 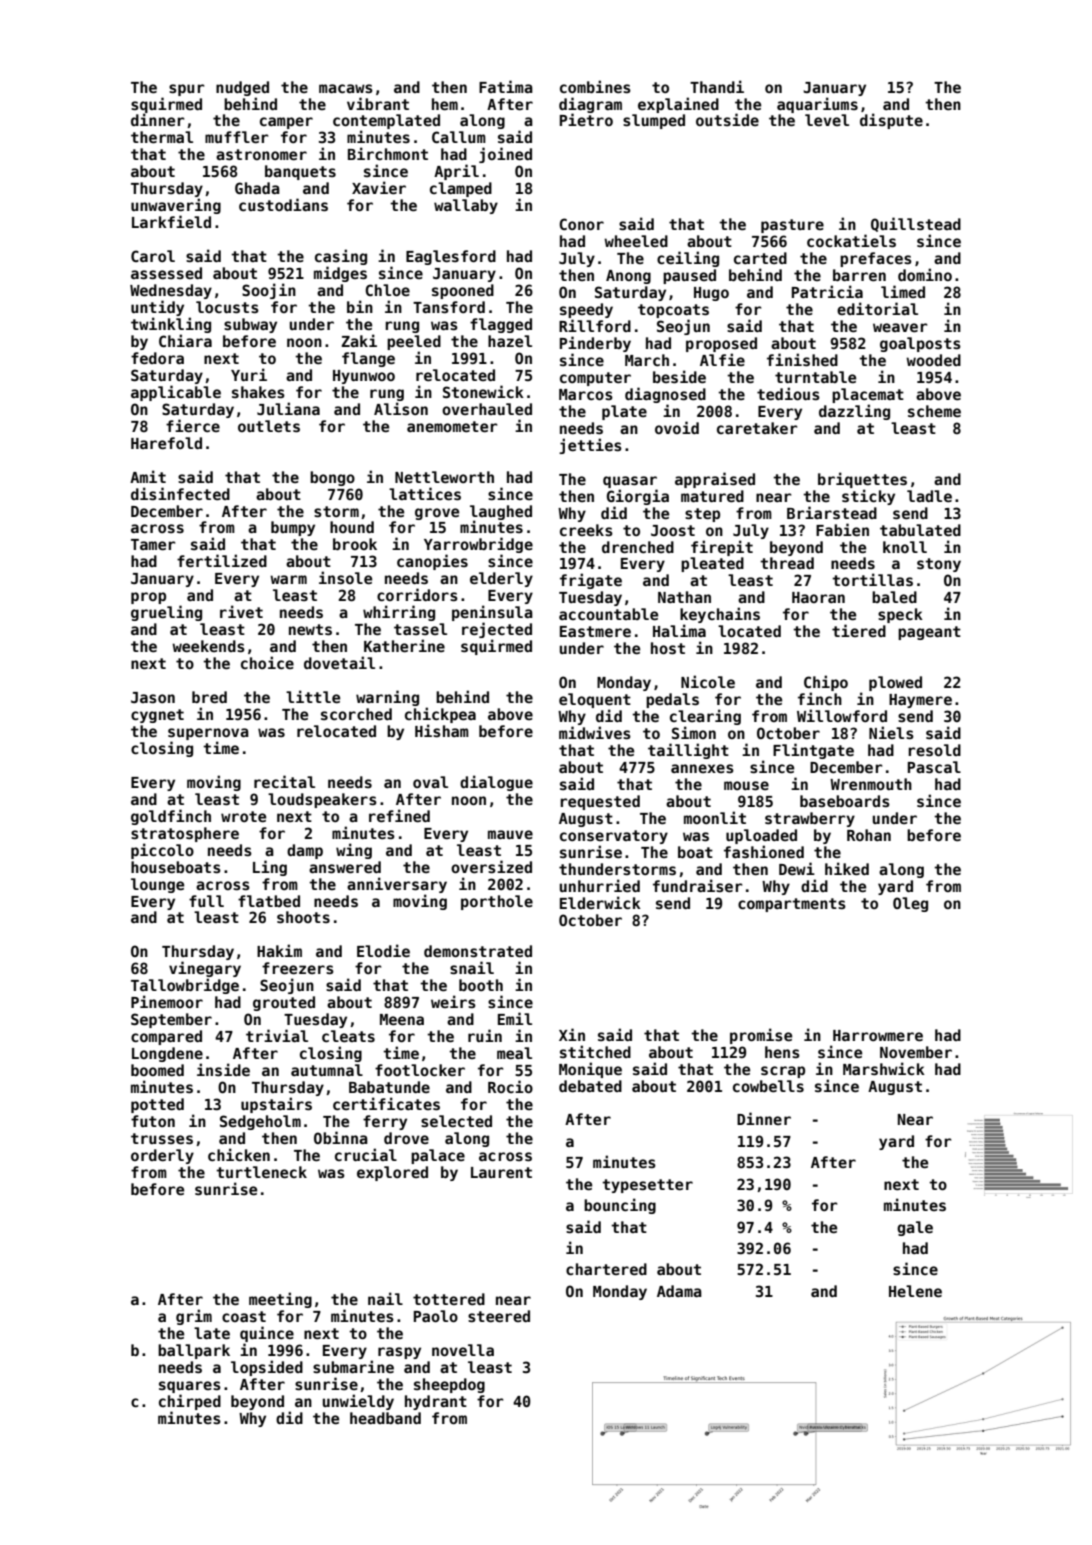 What do you see at coordinates (341, 257) in the screenshot?
I see `casing` at bounding box center [341, 257].
